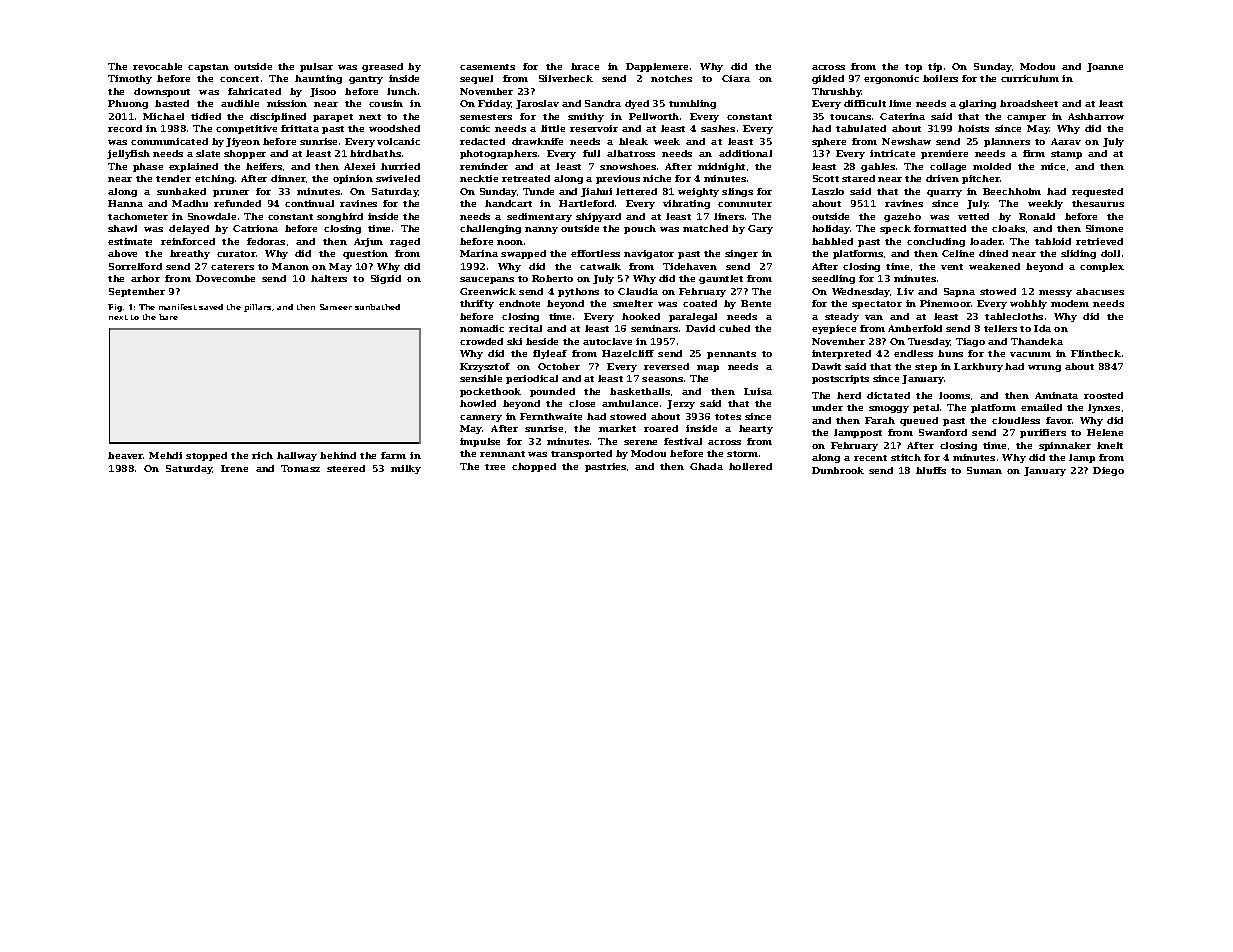 This image has height=952, width=1233. What do you see at coordinates (487, 67) in the image?
I see `casements` at bounding box center [487, 67].
